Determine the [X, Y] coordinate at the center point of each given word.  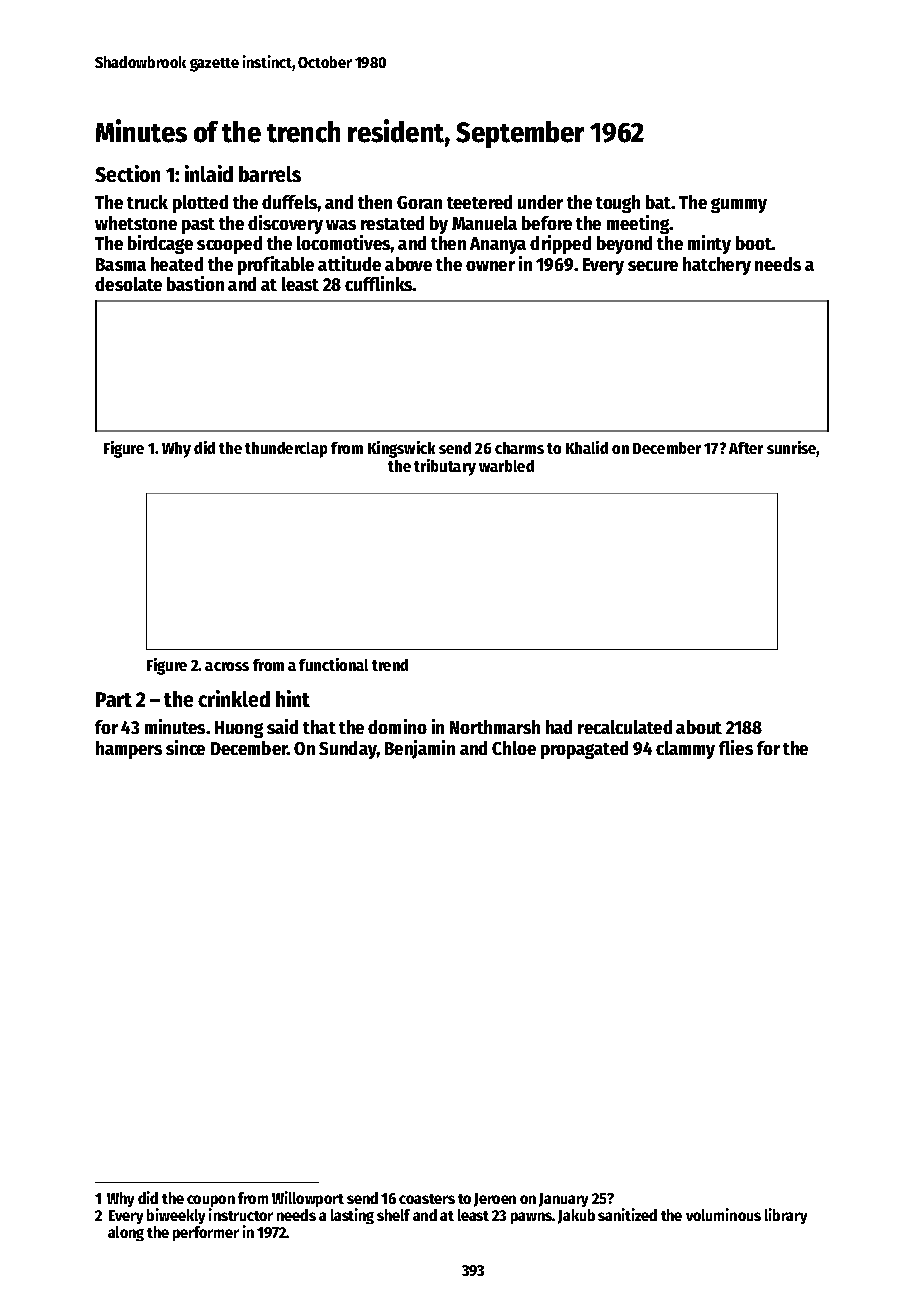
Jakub [576, 1216]
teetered [479, 202]
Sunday [348, 750]
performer [206, 1233]
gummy [739, 205]
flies [736, 747]
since [185, 747]
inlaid [209, 173]
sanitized [627, 1214]
